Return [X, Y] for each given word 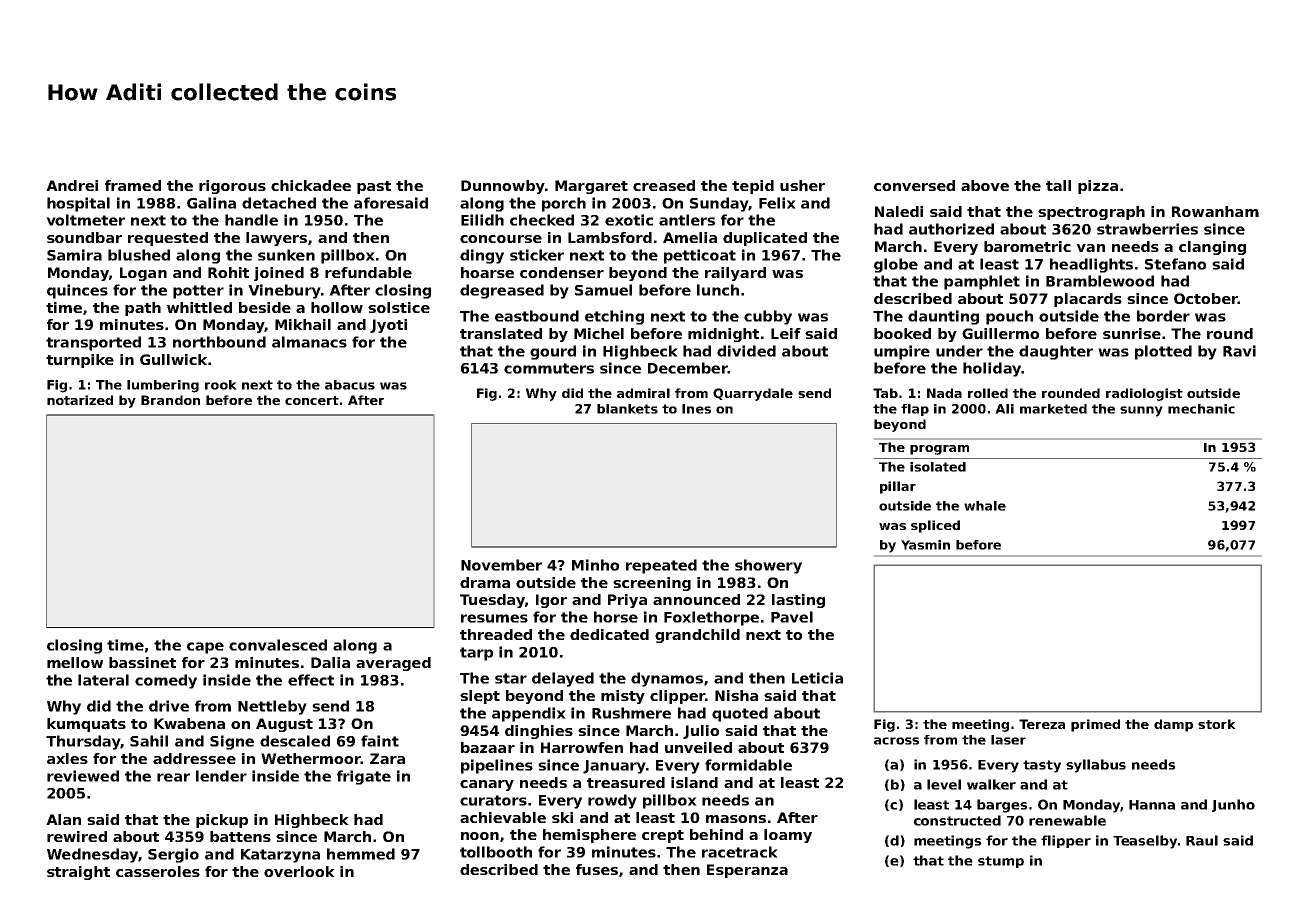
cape [205, 648]
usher [802, 185]
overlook [299, 871]
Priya [627, 601]
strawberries [1147, 229]
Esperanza [747, 871]
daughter [1056, 352]
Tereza [1042, 724]
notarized [80, 400]
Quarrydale [753, 394]
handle [251, 220]
